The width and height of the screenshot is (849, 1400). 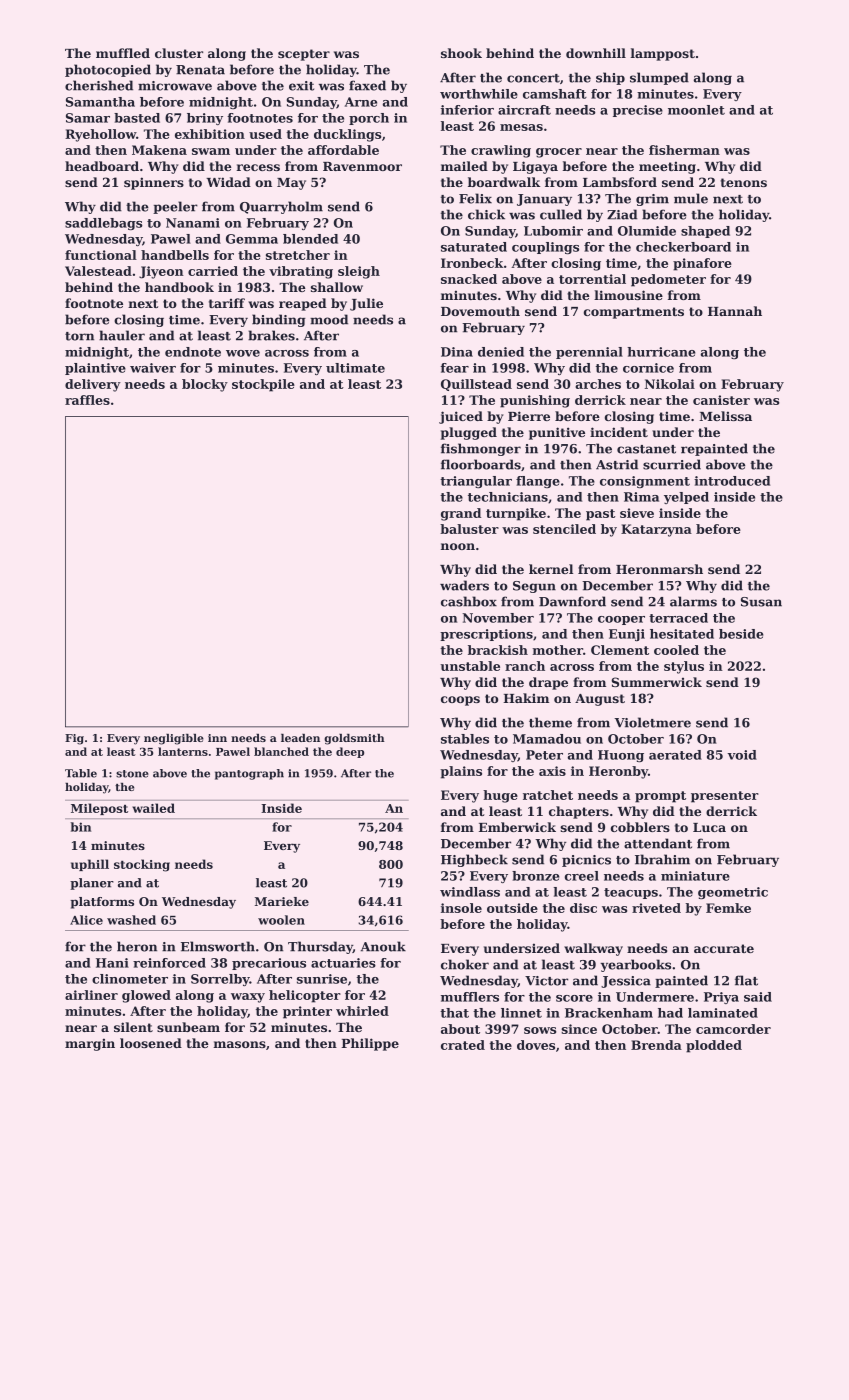 What do you see at coordinates (205, 385) in the screenshot?
I see `blocky` at bounding box center [205, 385].
